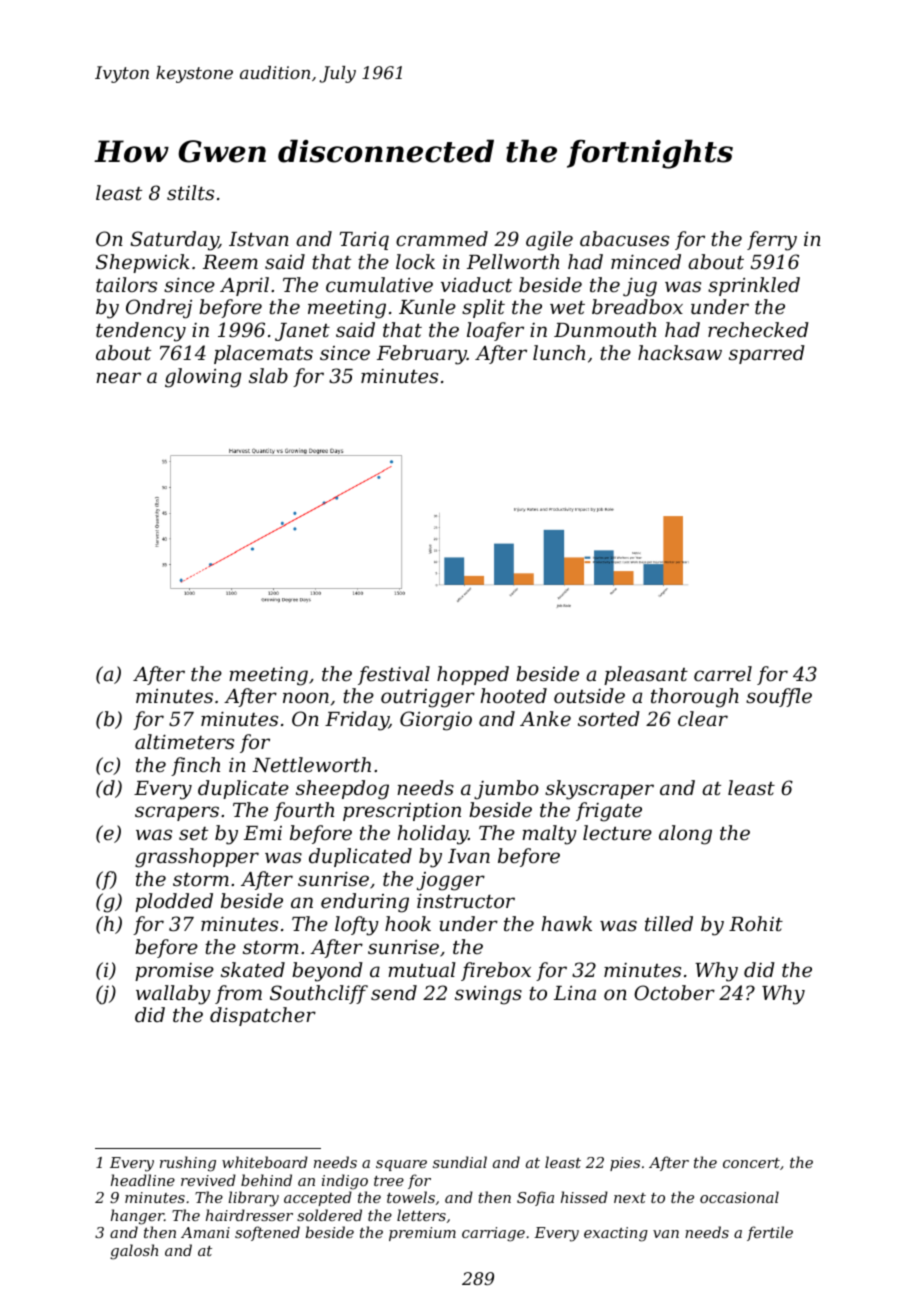 This image has width=924, height=1314. What do you see at coordinates (605, 329) in the image?
I see `Dunmouth` at bounding box center [605, 329].
